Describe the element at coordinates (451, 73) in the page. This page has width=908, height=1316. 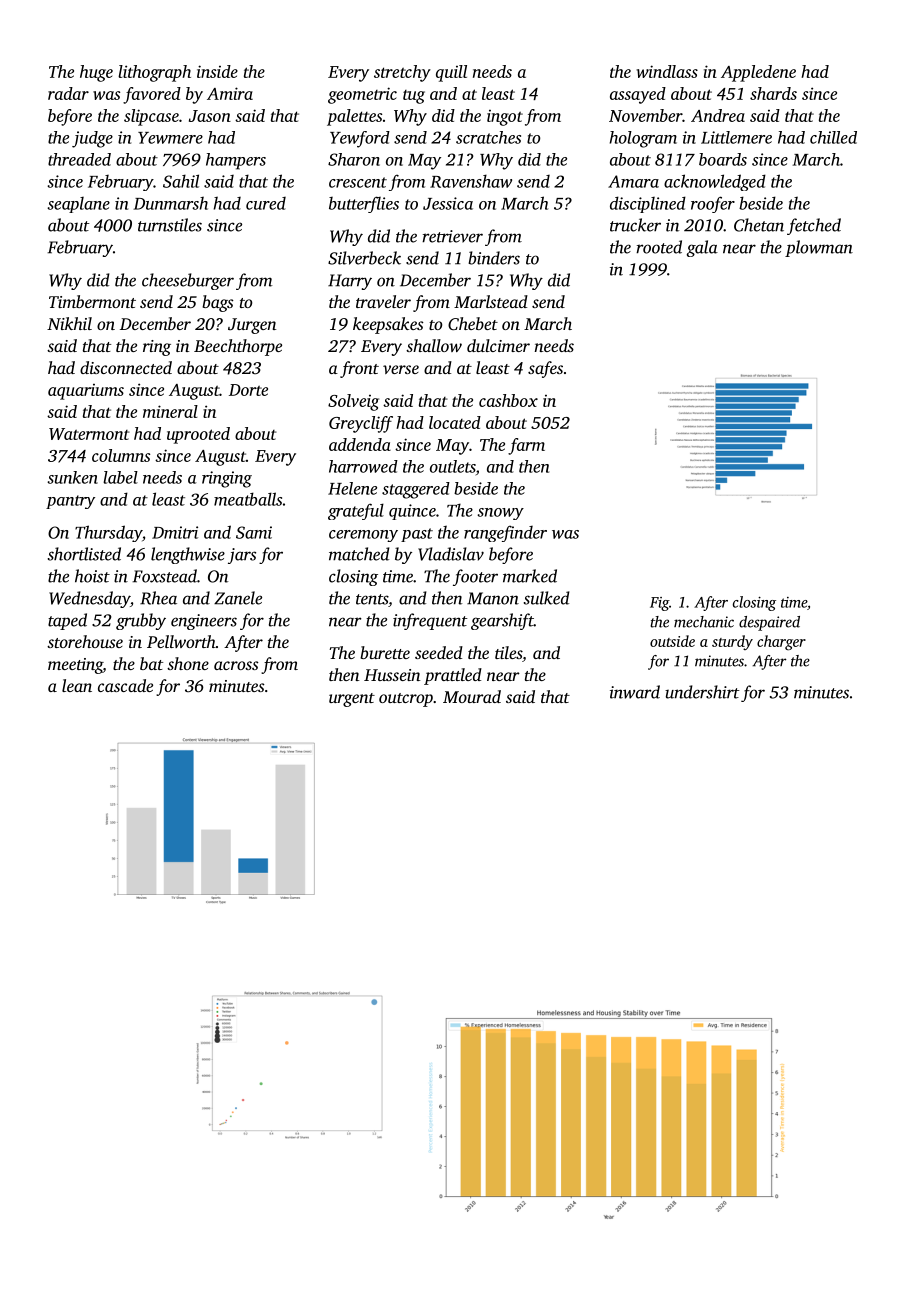
I see `quill` at that location.
